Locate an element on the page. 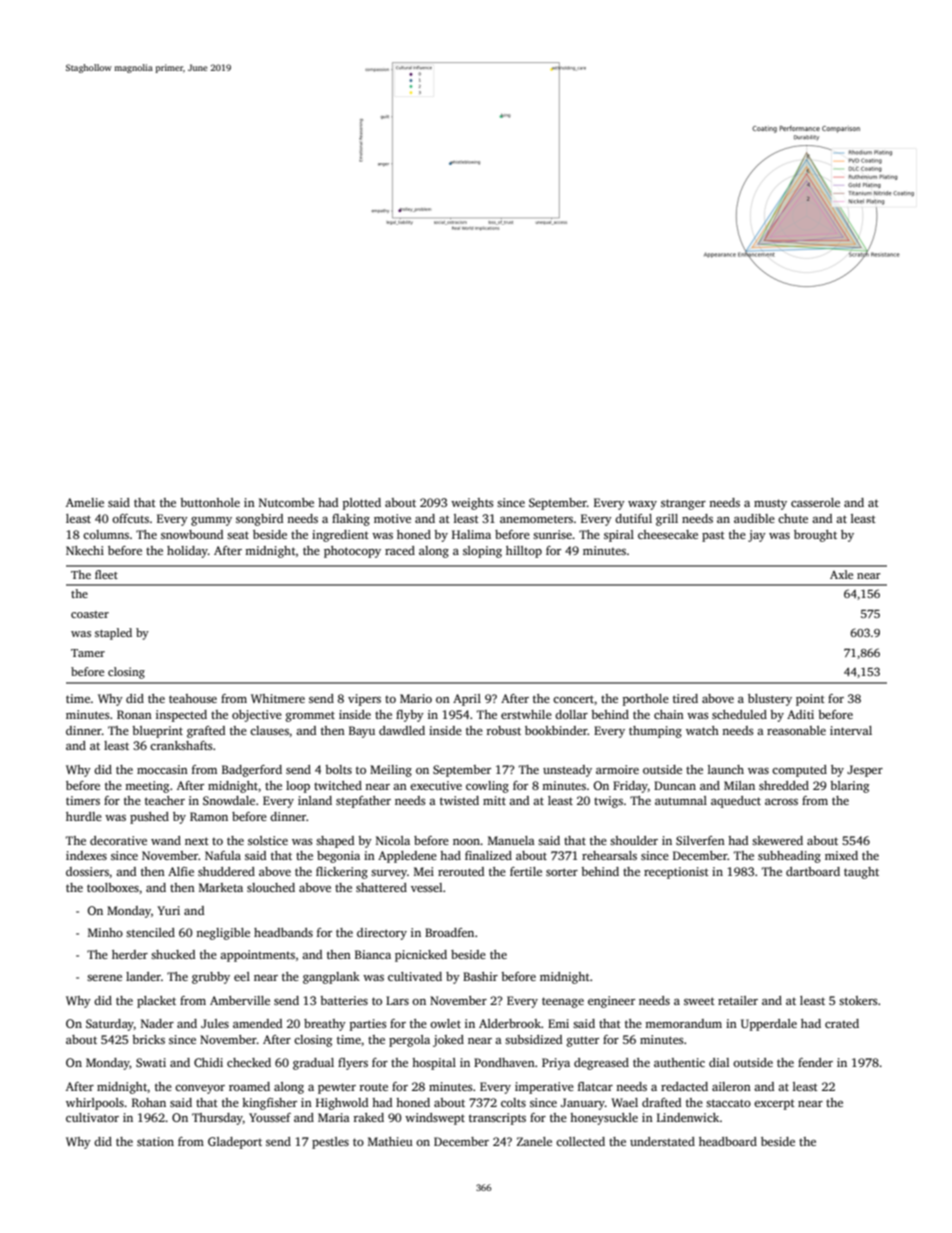 The image size is (952, 1233). indexes is located at coordinates (86, 855).
